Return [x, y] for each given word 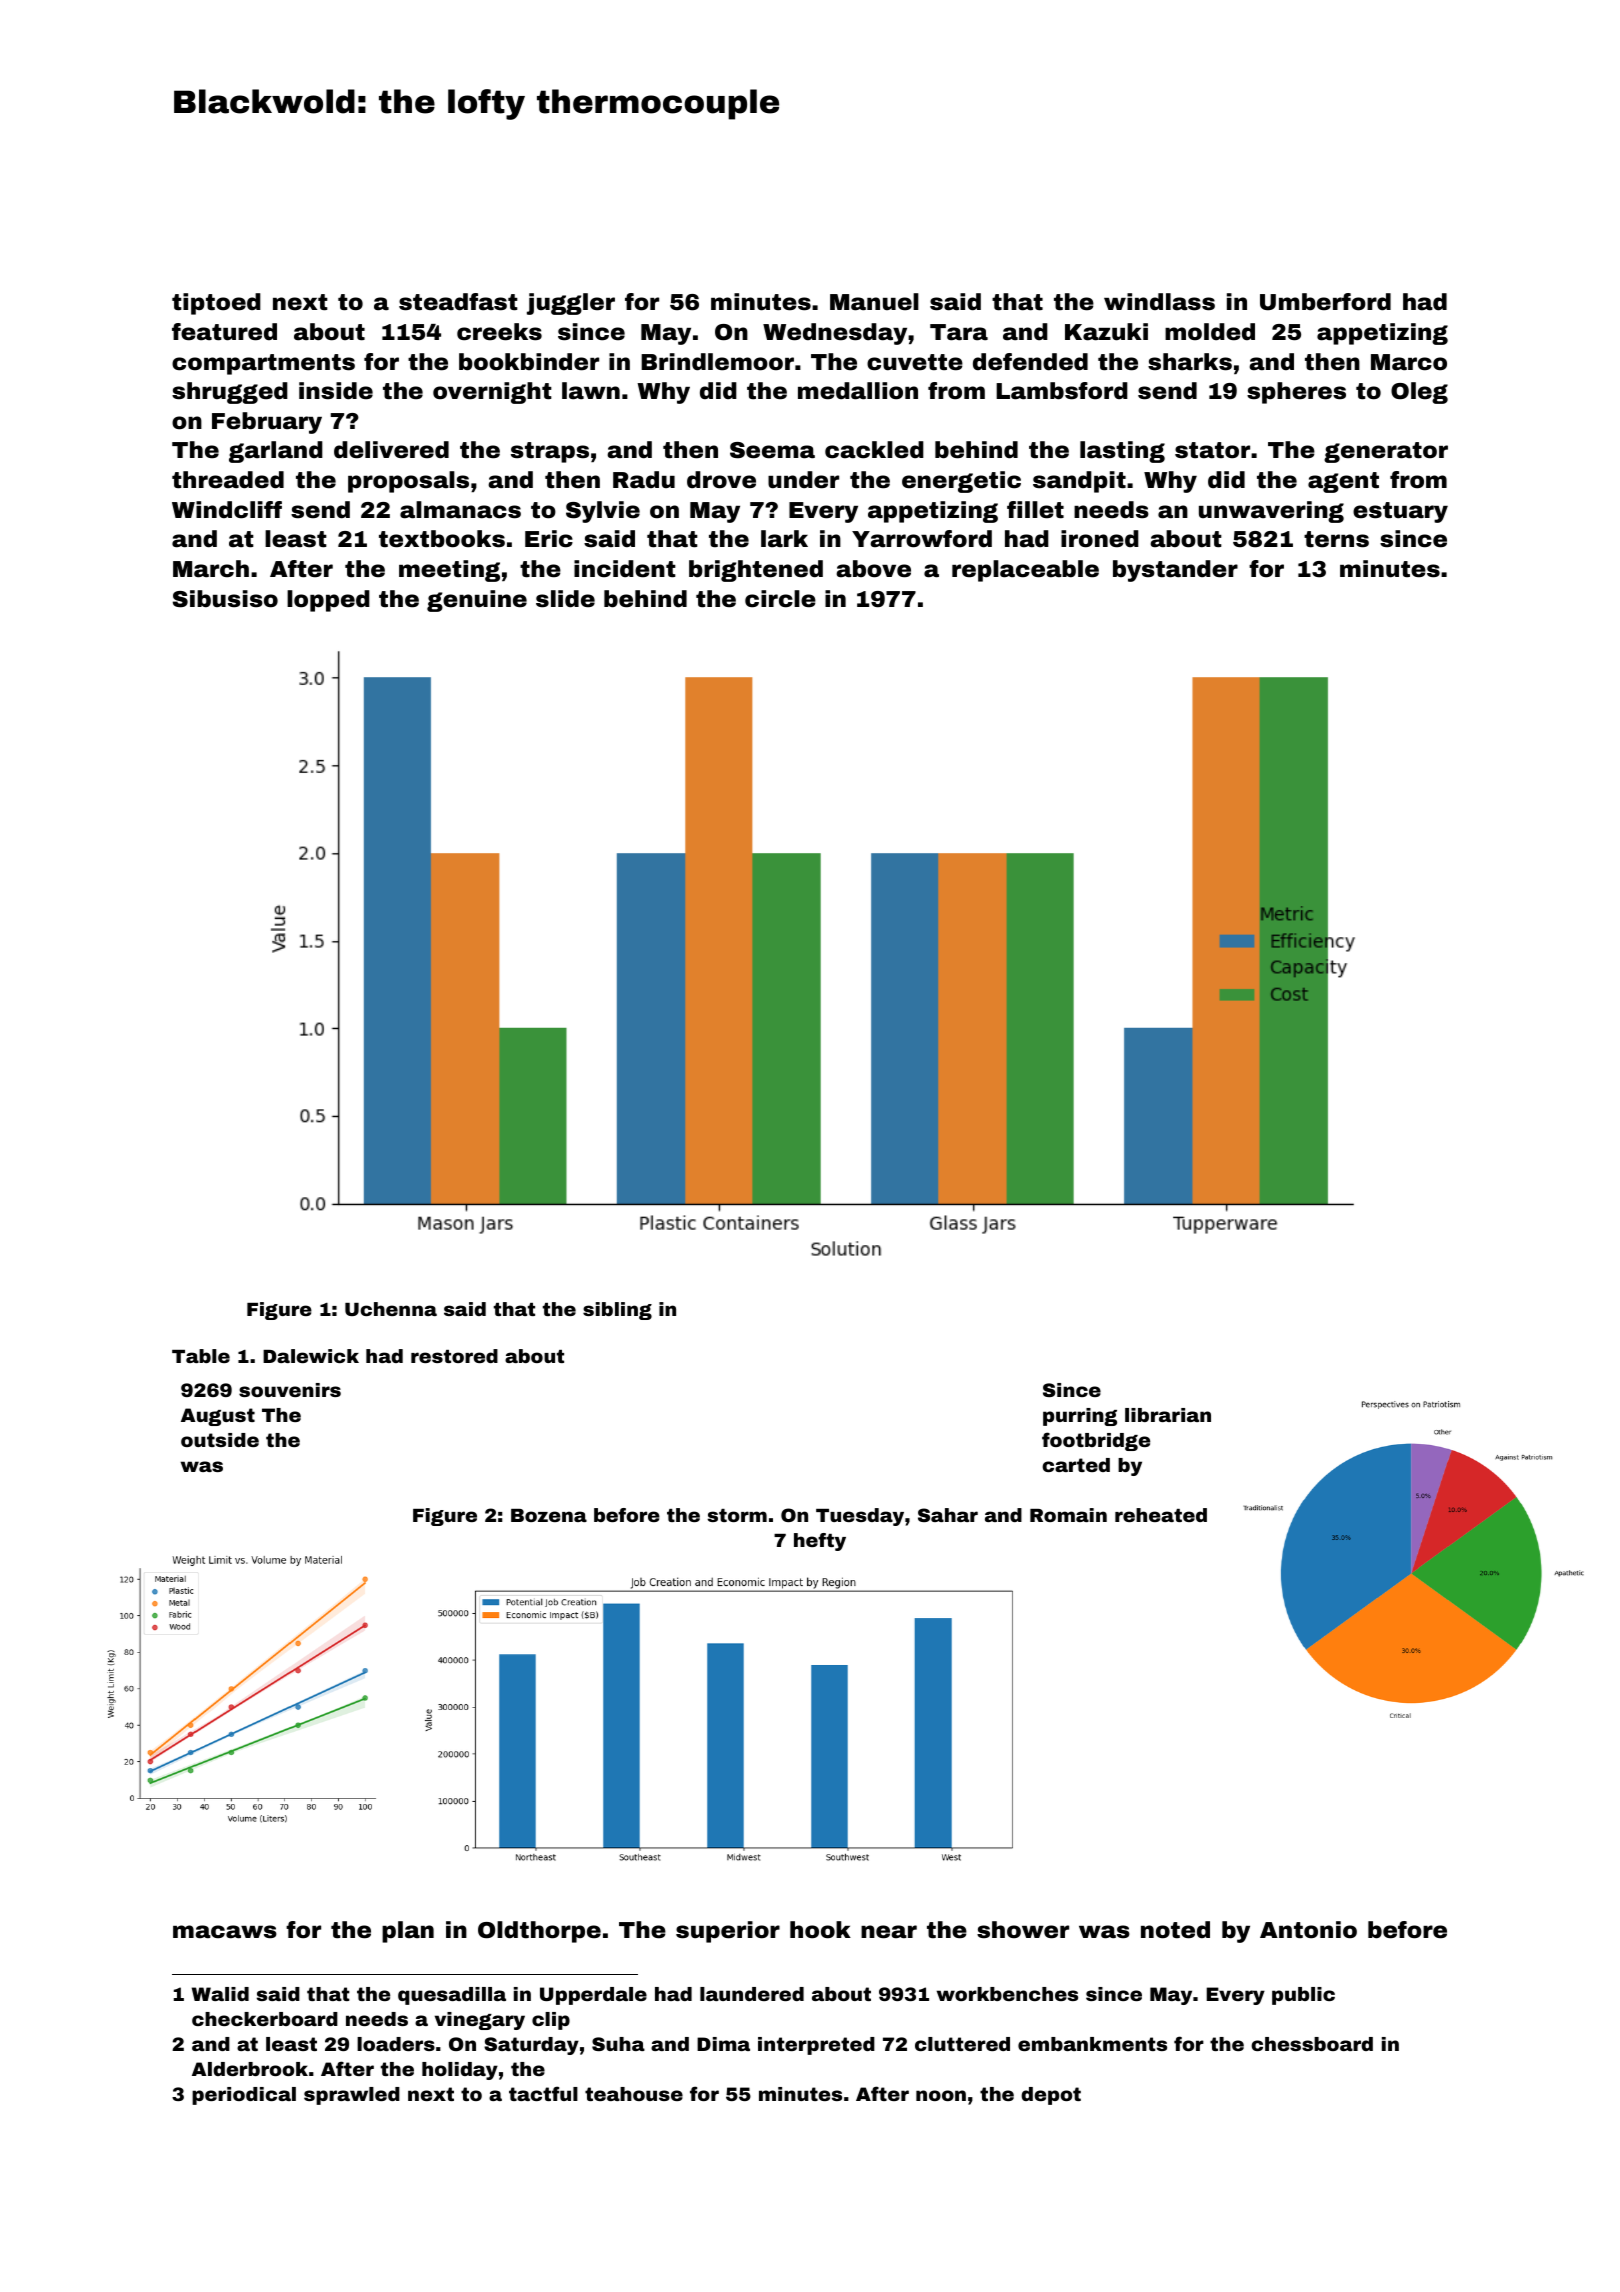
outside [220, 1440]
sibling [617, 1311]
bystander [1175, 571]
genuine [477, 601]
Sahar [948, 1515]
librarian [1168, 1415]
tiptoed [216, 304]
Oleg [1419, 393]
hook [820, 1930]
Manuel [874, 302]
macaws [225, 1932]
